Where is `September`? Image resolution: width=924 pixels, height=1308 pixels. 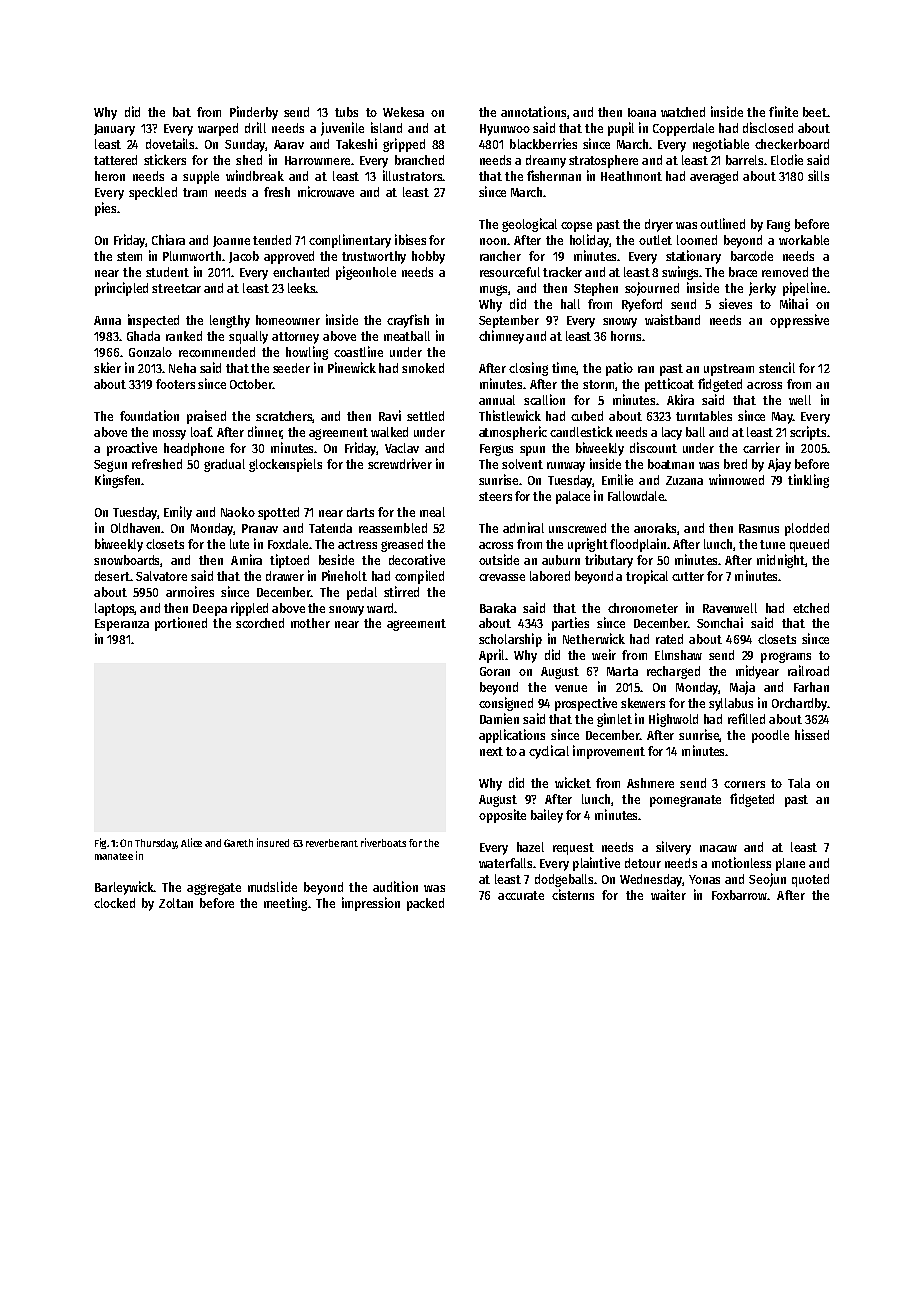 September is located at coordinates (509, 321).
